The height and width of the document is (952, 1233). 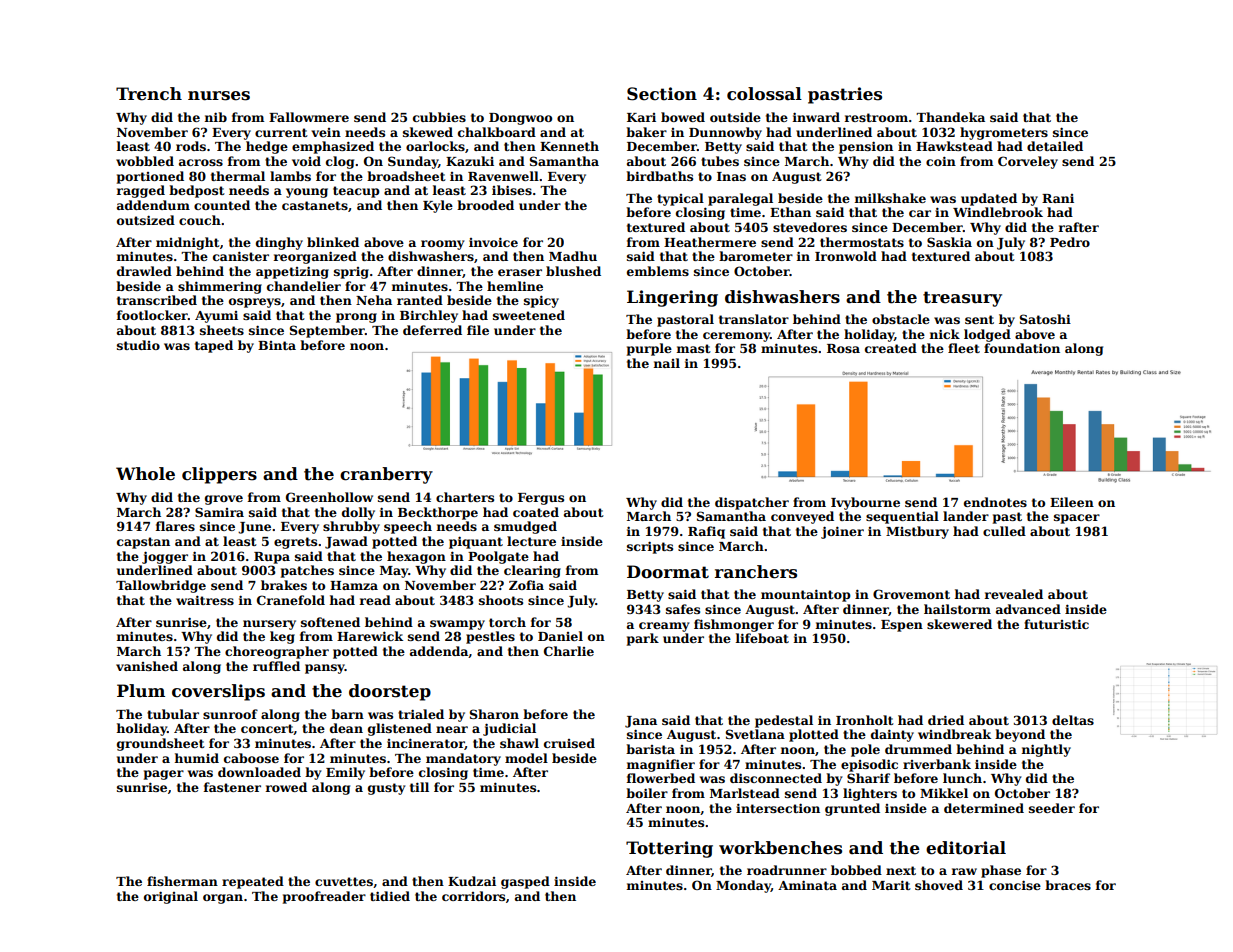 What do you see at coordinates (745, 793) in the document?
I see `Marlstead` at bounding box center [745, 793].
